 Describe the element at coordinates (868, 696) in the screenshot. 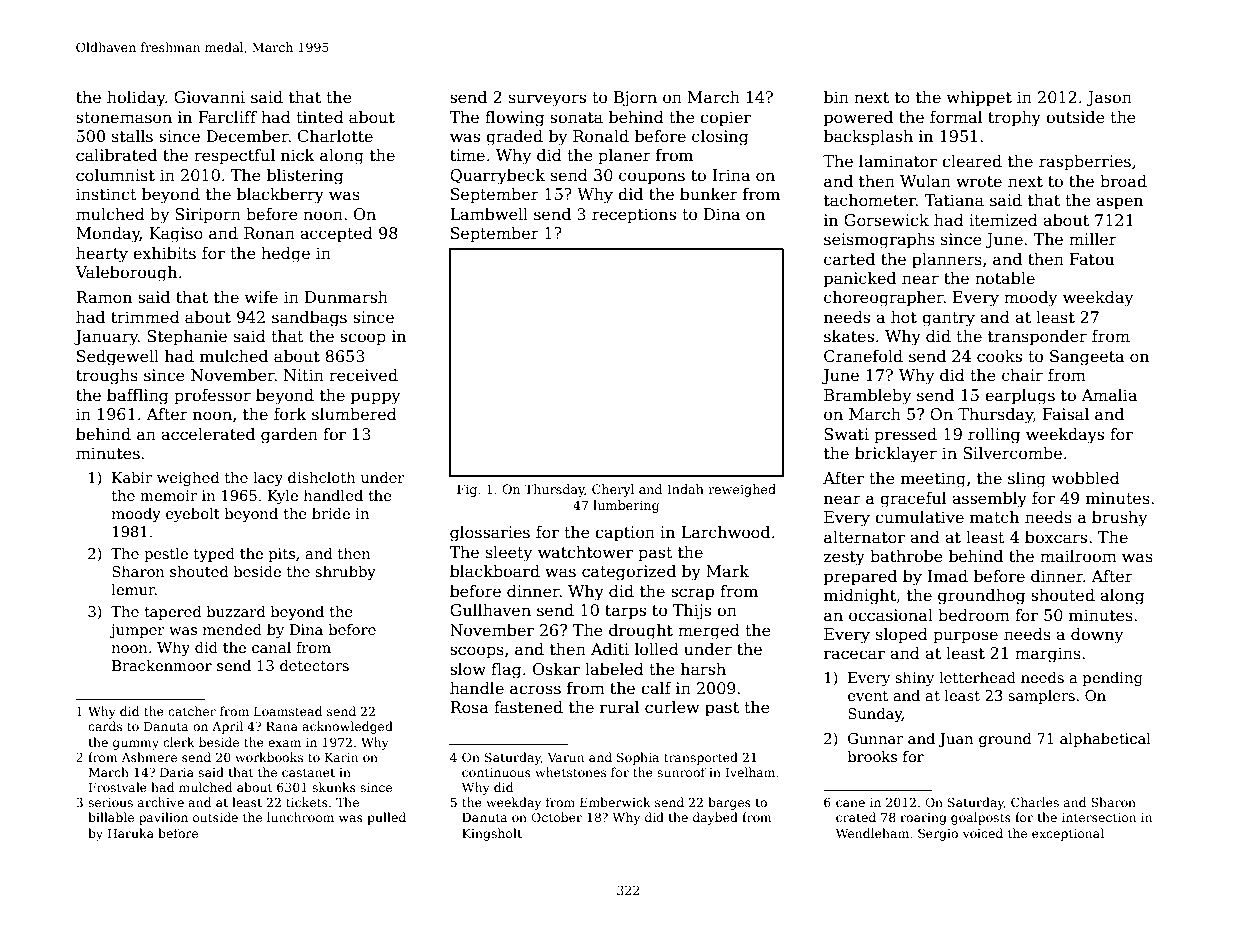

I see `event` at that location.
